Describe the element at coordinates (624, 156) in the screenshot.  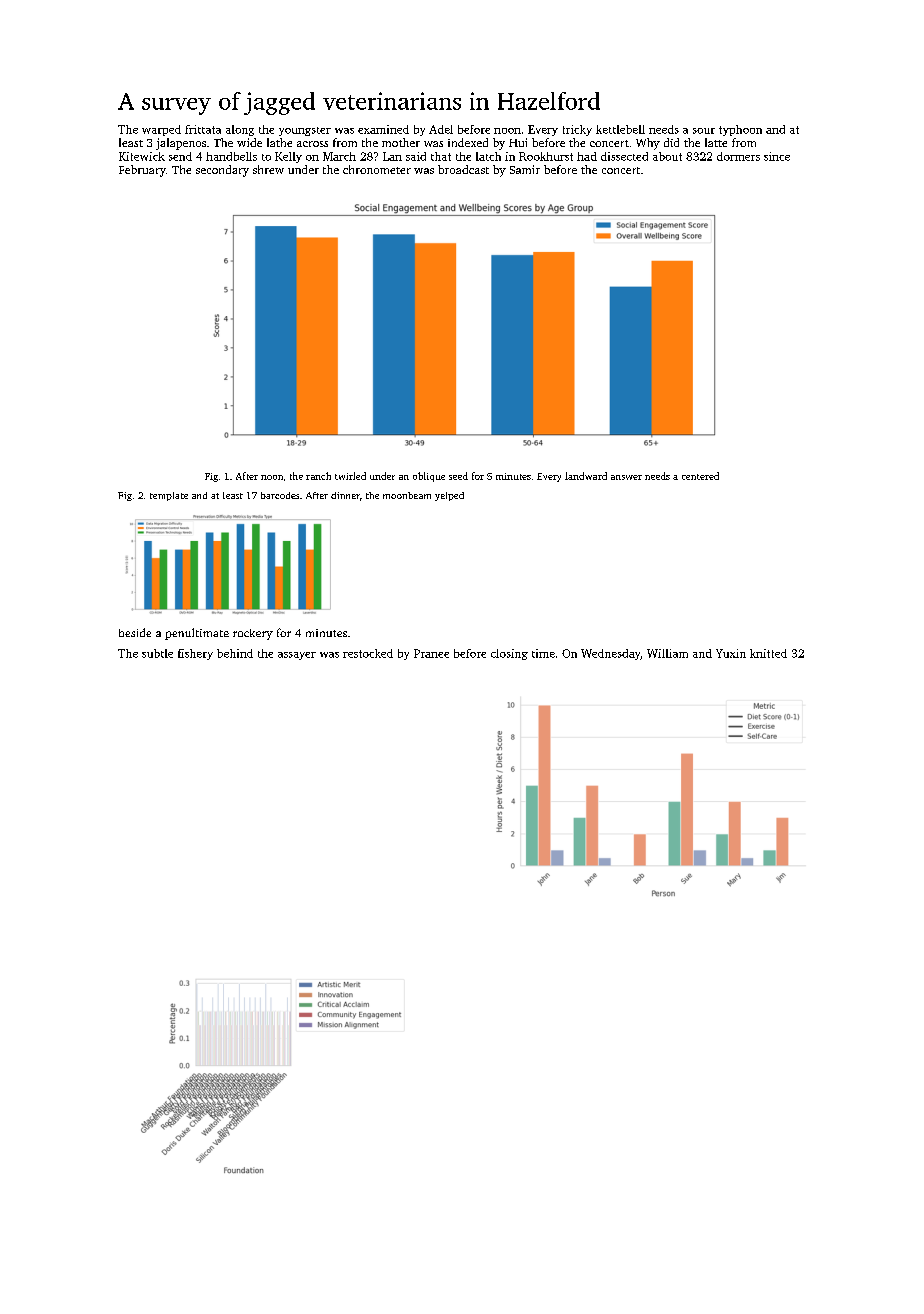
I see `dissected` at that location.
